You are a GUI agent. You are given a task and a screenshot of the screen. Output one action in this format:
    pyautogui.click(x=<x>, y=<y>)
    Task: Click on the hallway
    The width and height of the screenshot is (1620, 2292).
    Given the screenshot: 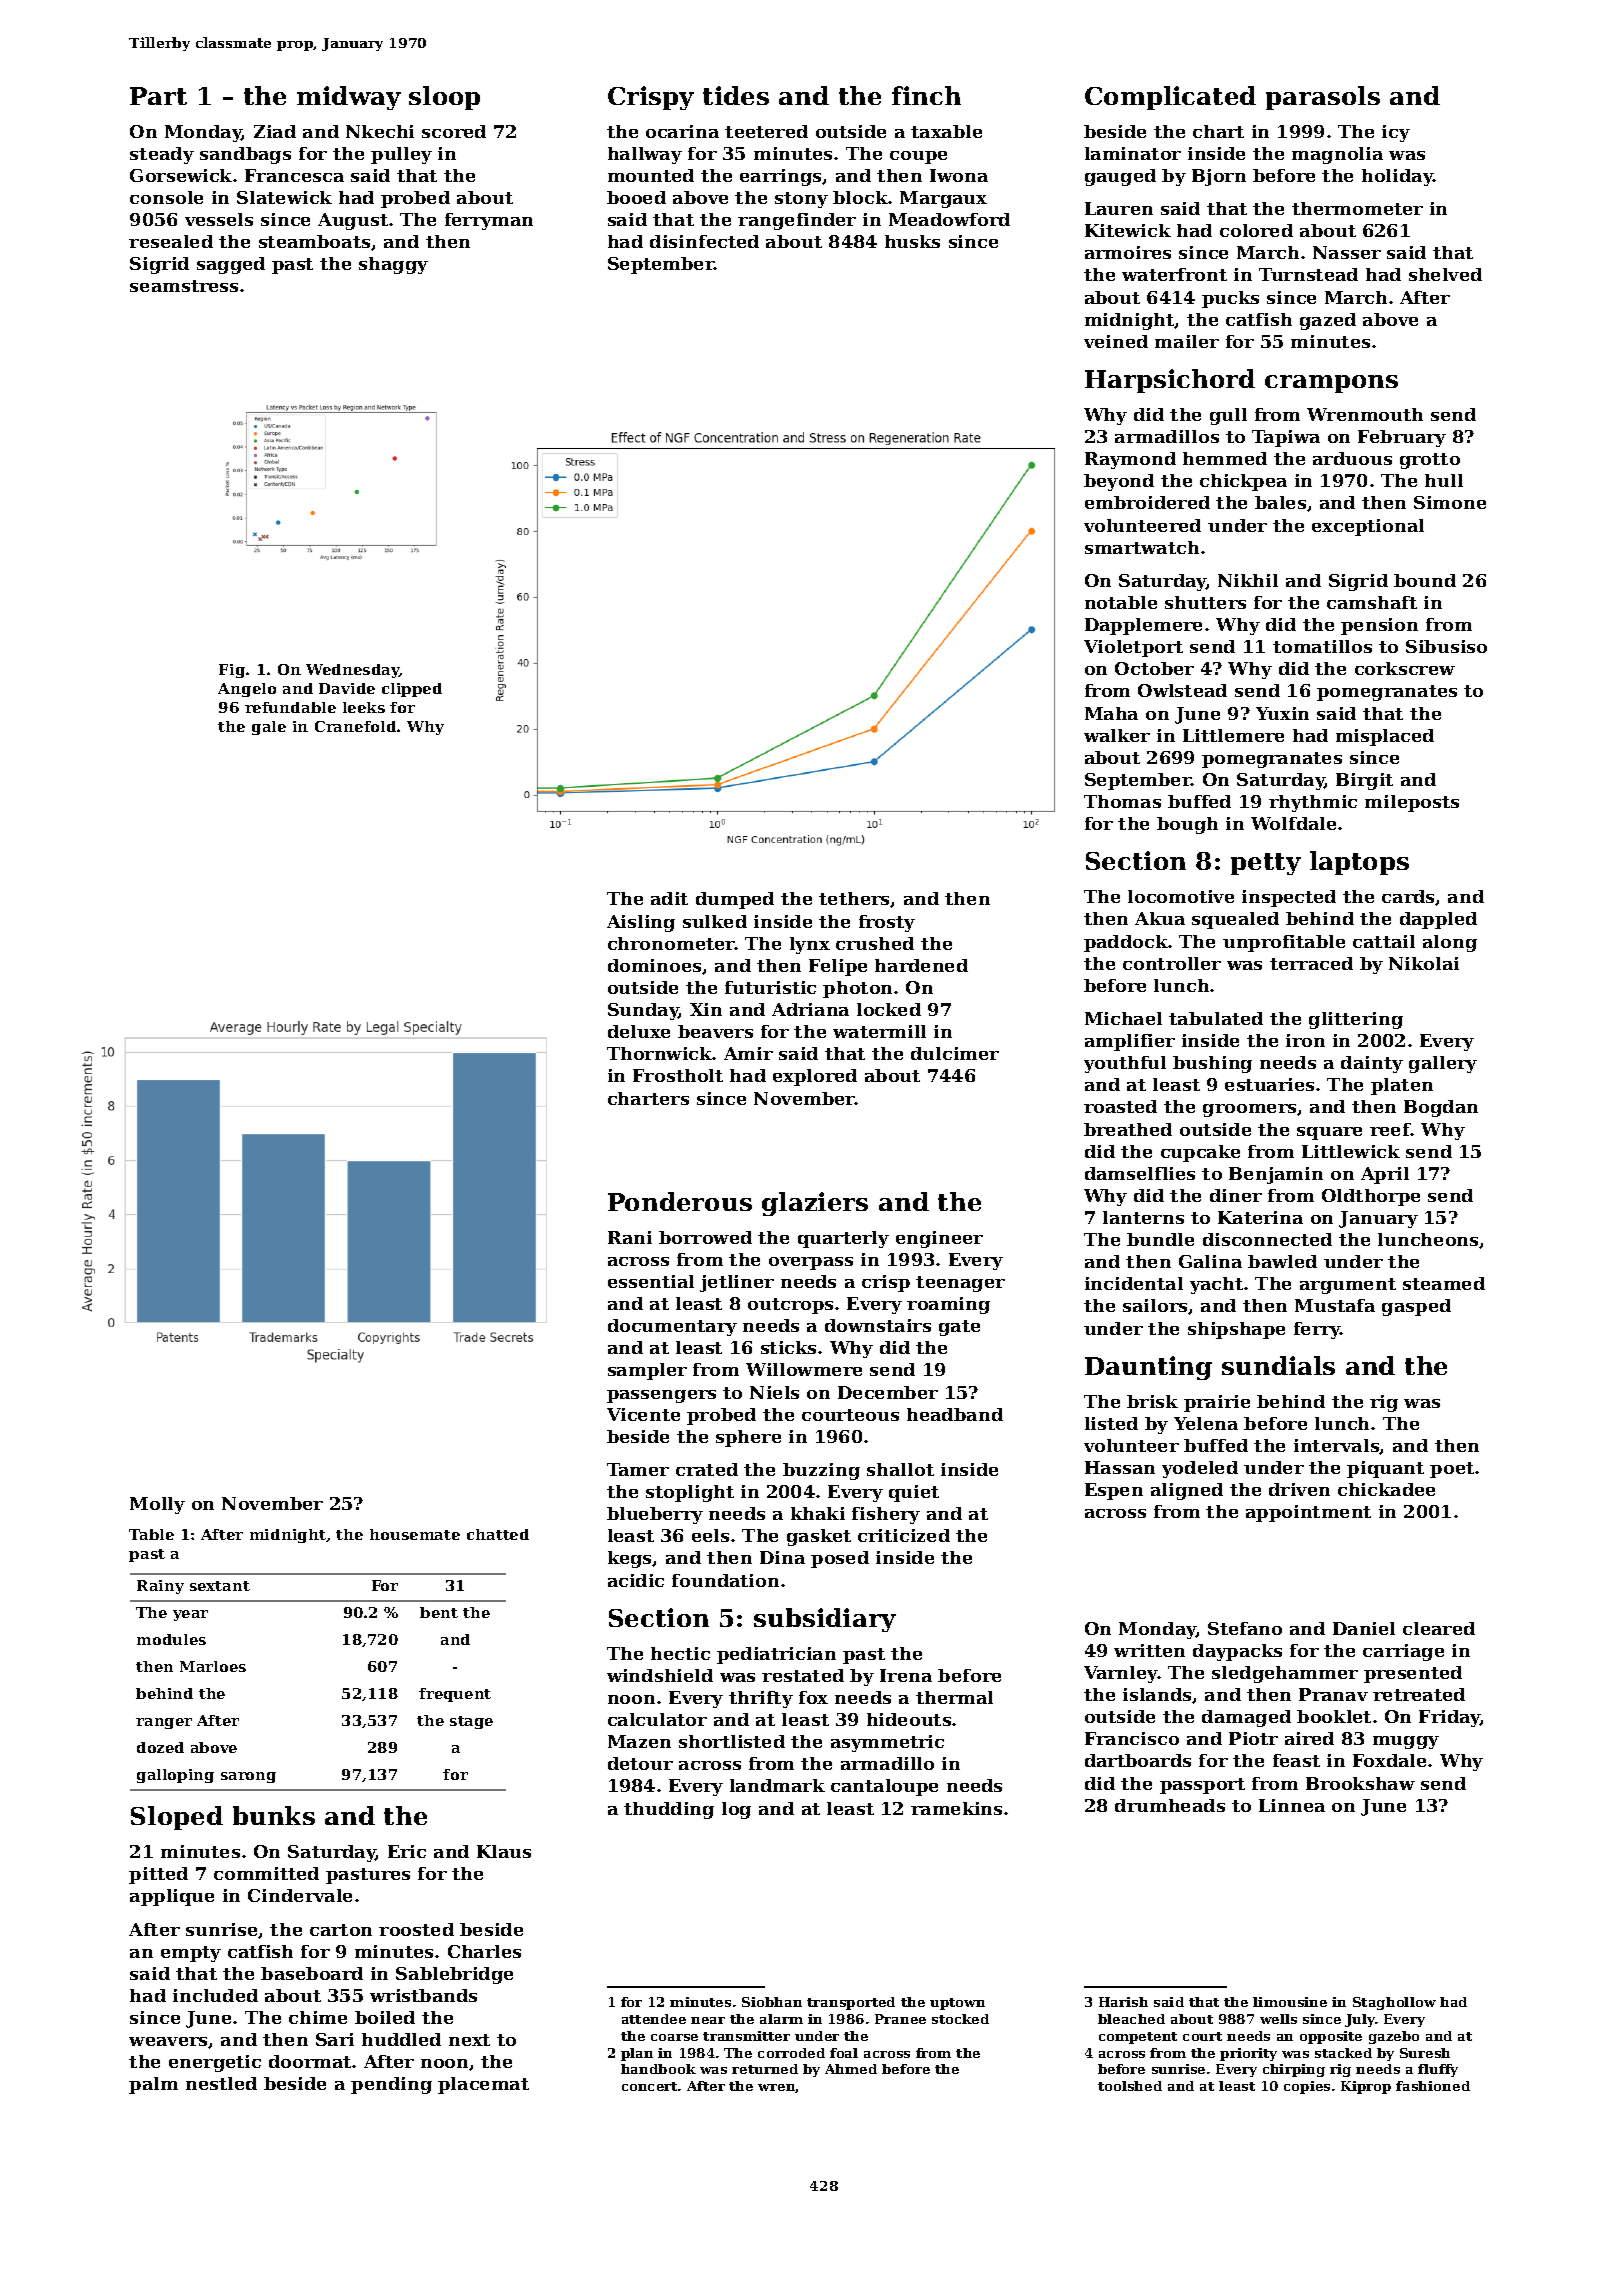 What is the action you would take?
    pyautogui.click(x=645, y=155)
